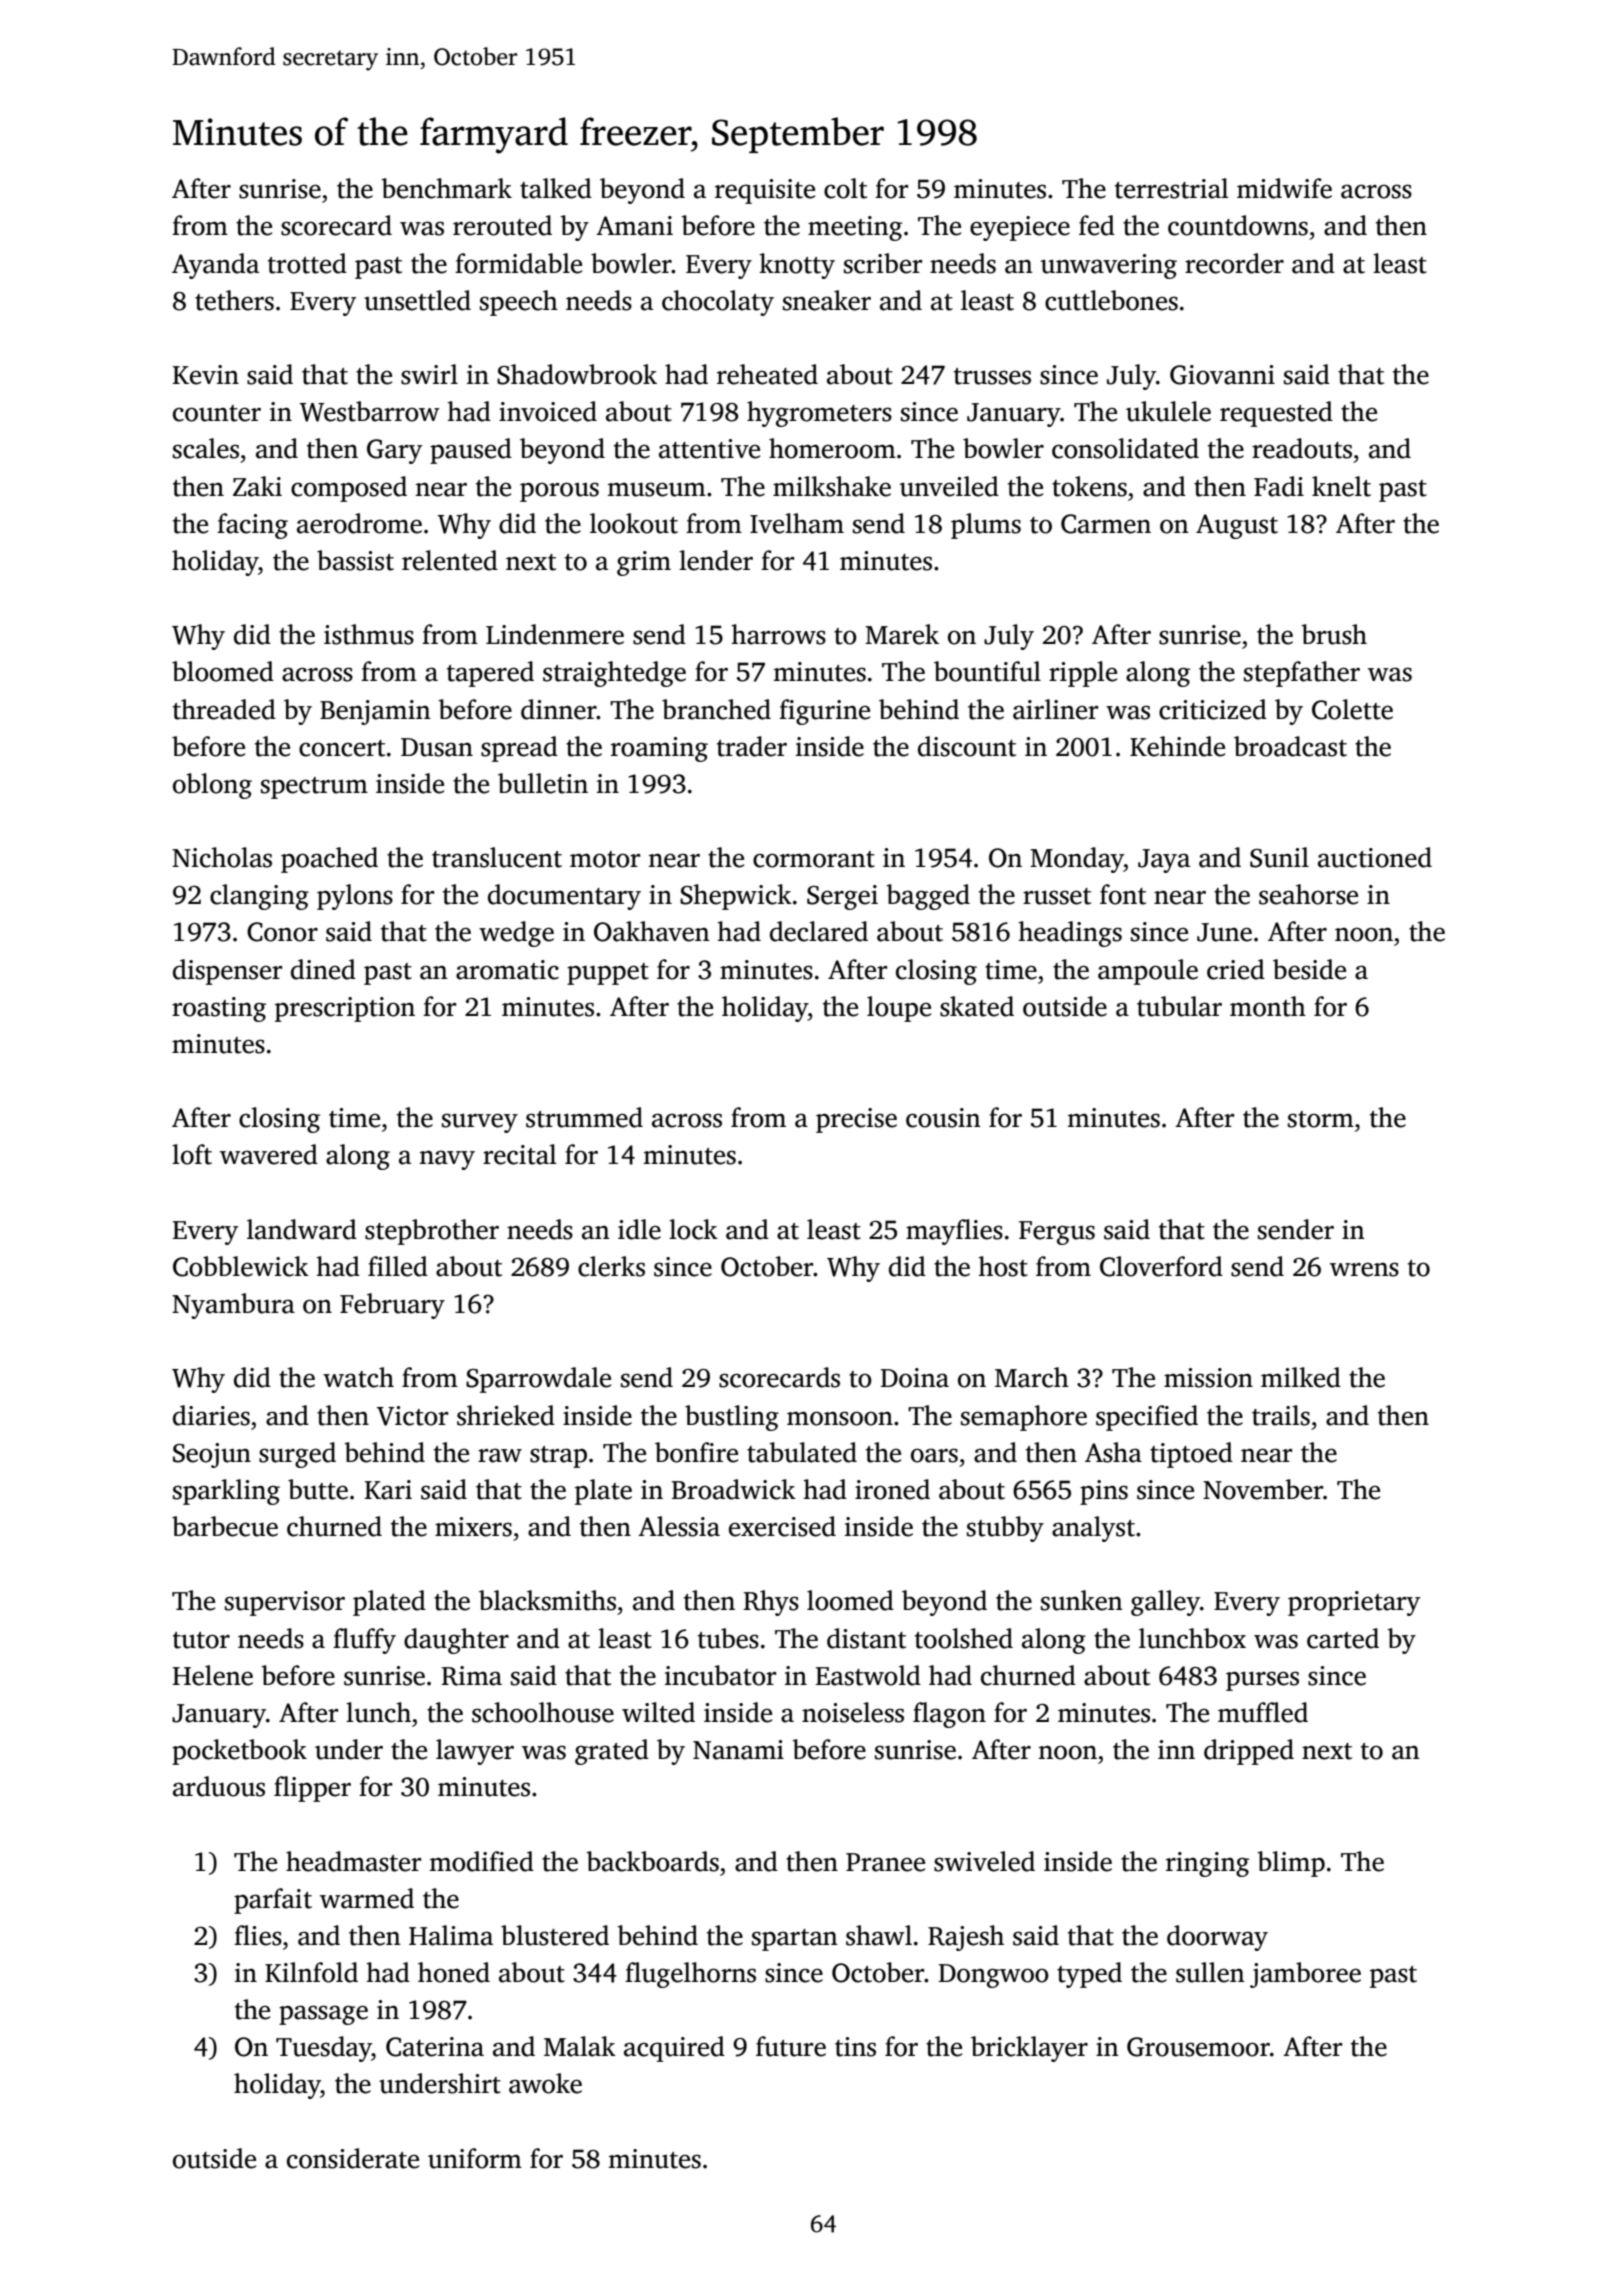 The height and width of the document is (2292, 1620). I want to click on Monday, so click(1077, 860).
